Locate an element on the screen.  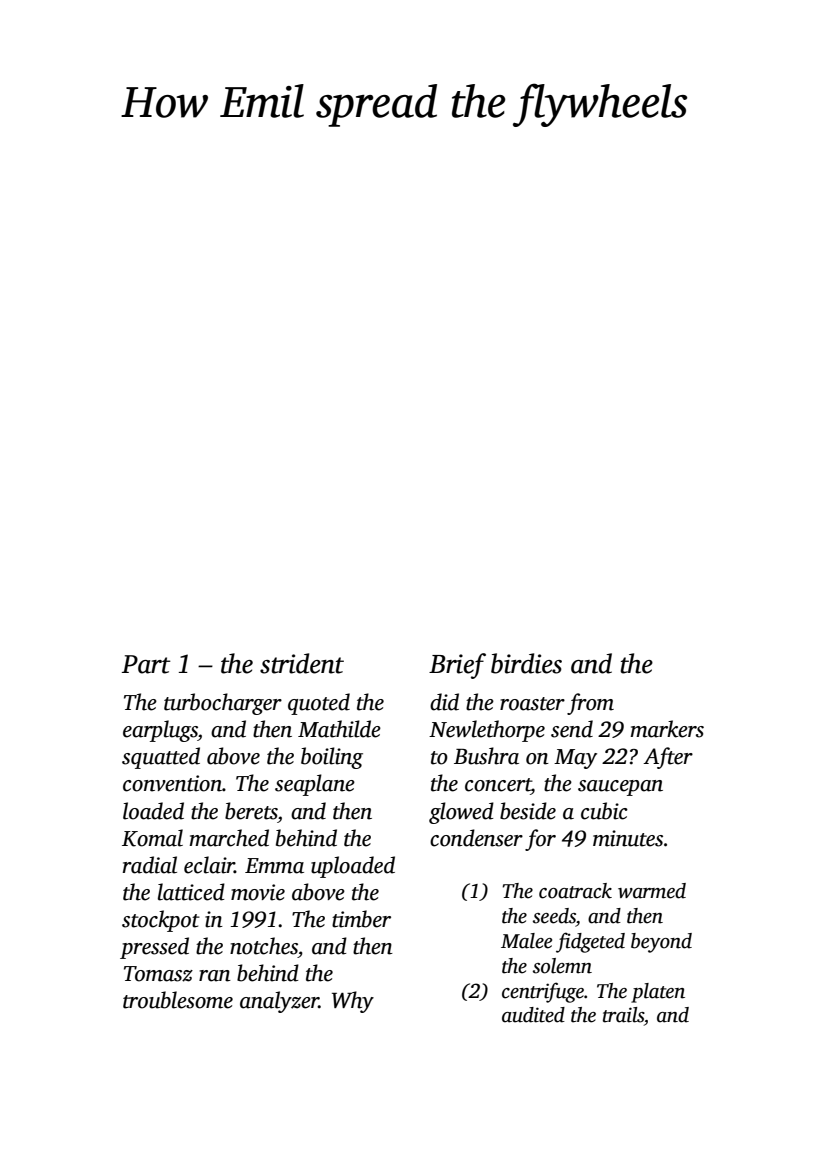
quoted is located at coordinates (319, 704).
